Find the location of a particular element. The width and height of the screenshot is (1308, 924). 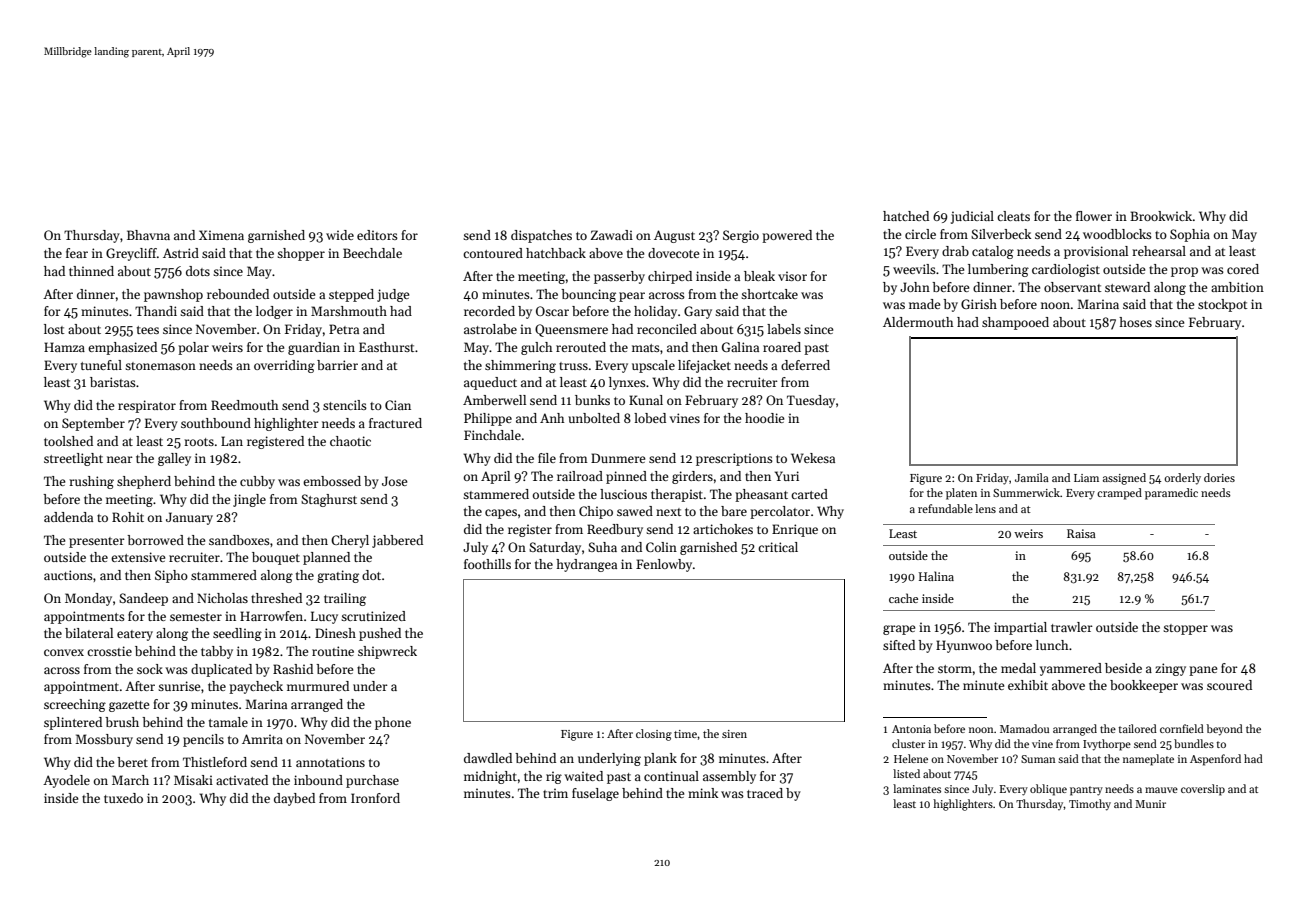

Tuesday is located at coordinates (811, 401).
